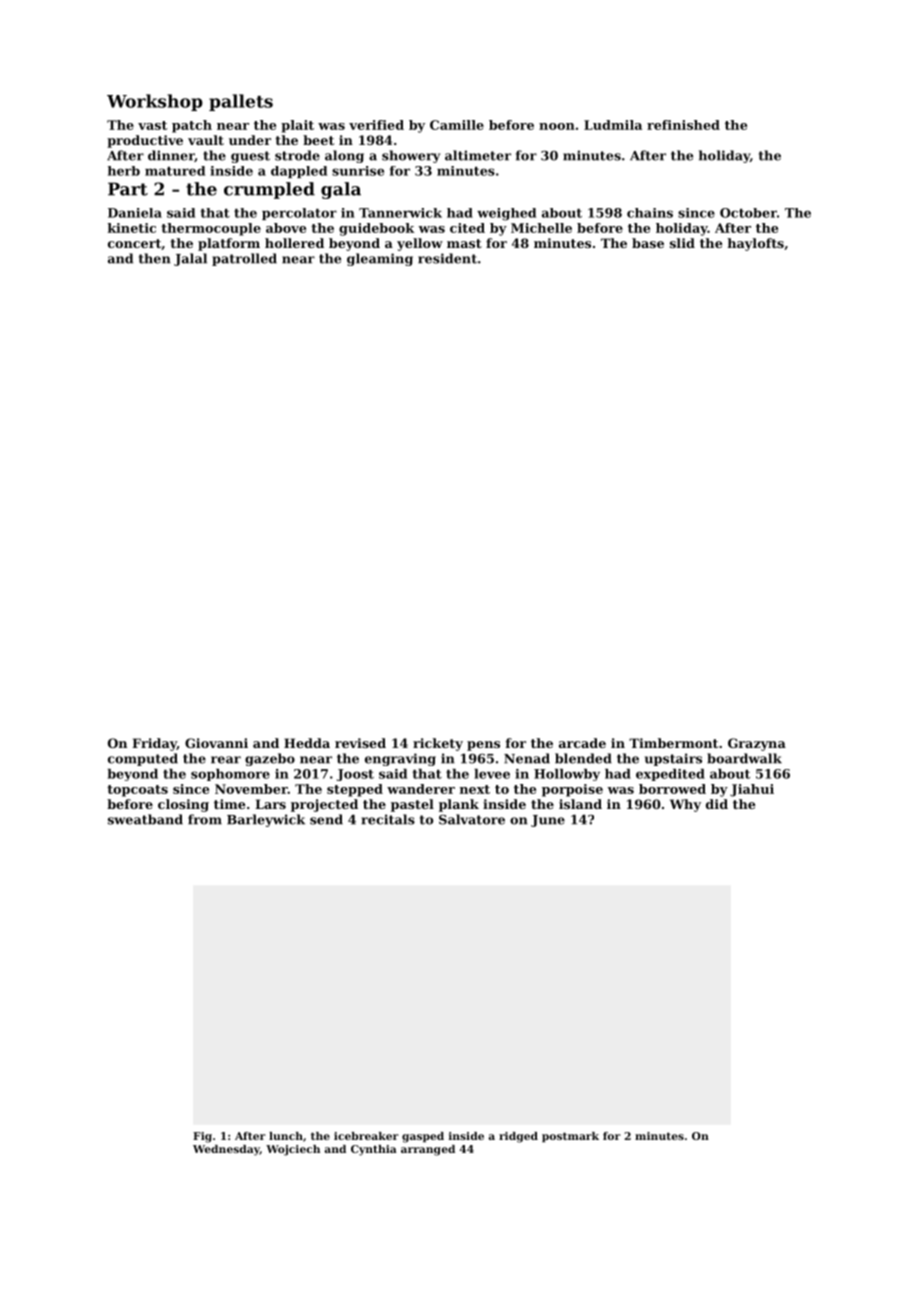 The image size is (924, 1308). What do you see at coordinates (570, 1137) in the screenshot?
I see `postmark` at bounding box center [570, 1137].
